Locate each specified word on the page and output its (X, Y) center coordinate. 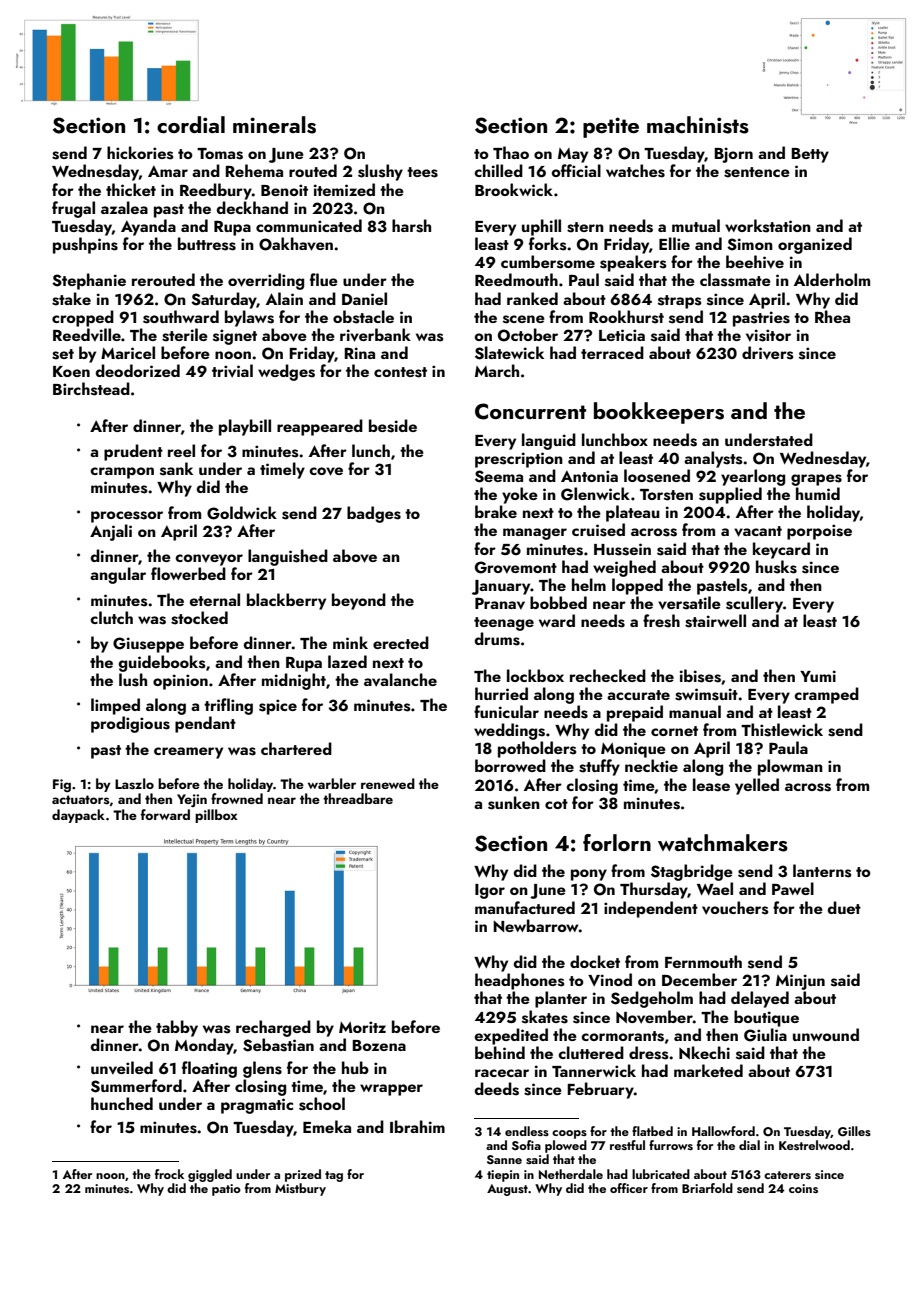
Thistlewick (782, 730)
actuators (80, 799)
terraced (612, 352)
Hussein (622, 549)
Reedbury (216, 191)
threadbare (358, 798)
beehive (755, 262)
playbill (245, 427)
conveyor (209, 560)
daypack (78, 816)
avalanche (400, 680)
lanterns (822, 871)
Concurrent (530, 411)
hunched (122, 1103)
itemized (344, 189)
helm (589, 584)
